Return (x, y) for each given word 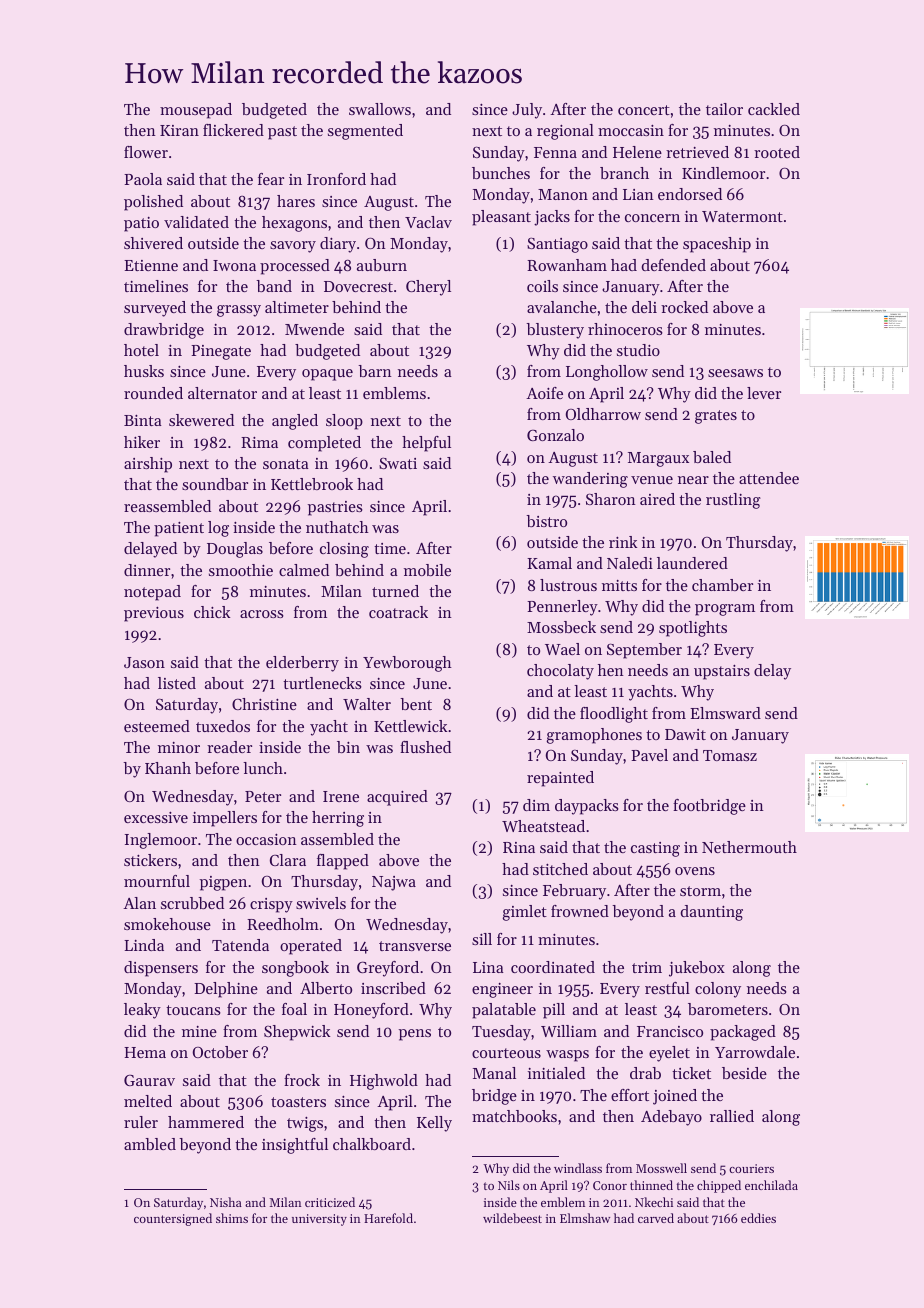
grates (716, 417)
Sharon (611, 499)
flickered (233, 130)
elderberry (302, 664)
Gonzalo (555, 435)
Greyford (388, 969)
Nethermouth (749, 847)
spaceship (717, 245)
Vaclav (428, 222)
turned (395, 591)
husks (144, 371)
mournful (157, 881)
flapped (343, 862)
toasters (298, 1102)
